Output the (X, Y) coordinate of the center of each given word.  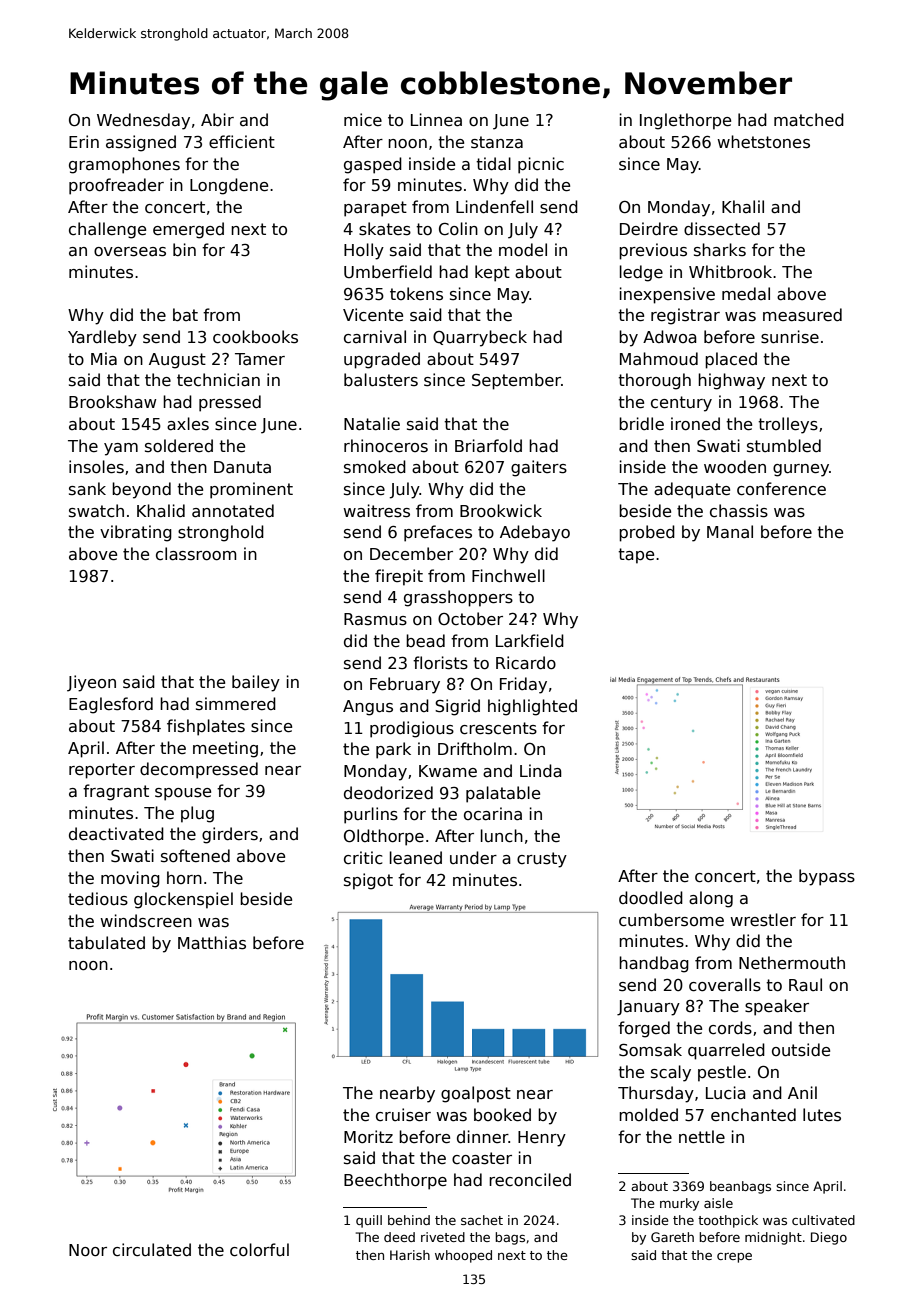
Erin (84, 141)
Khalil (743, 206)
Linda (541, 770)
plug (197, 814)
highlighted (532, 707)
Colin (458, 229)
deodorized (388, 792)
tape (636, 556)
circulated (152, 1250)
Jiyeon (91, 683)
